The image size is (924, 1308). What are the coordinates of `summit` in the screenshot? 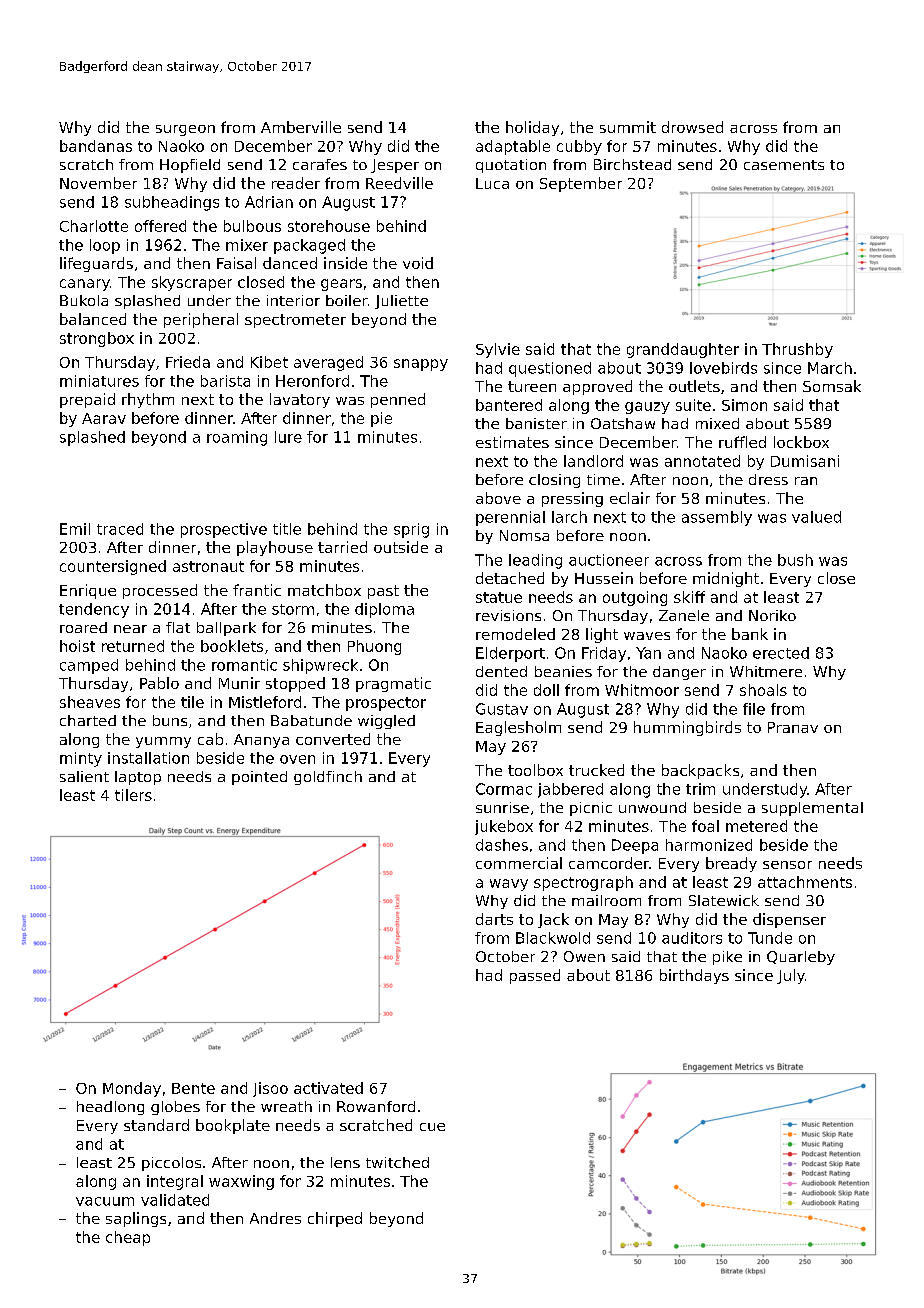 It's located at (628, 127).
